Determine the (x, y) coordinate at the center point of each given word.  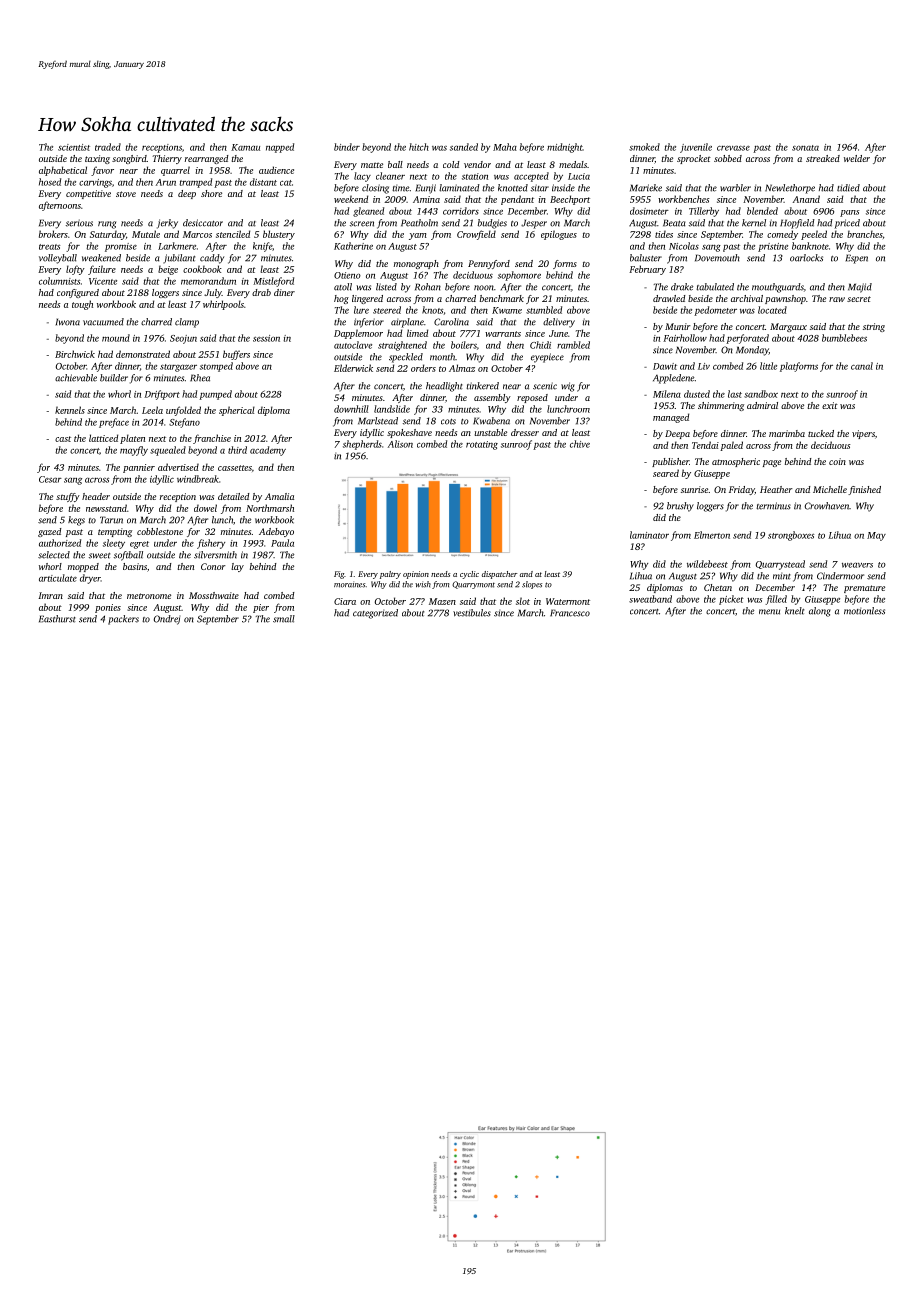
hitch (419, 147)
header (96, 496)
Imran (50, 595)
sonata (805, 148)
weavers (857, 565)
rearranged (207, 159)
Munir (678, 326)
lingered (367, 299)
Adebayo (276, 532)
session (266, 338)
